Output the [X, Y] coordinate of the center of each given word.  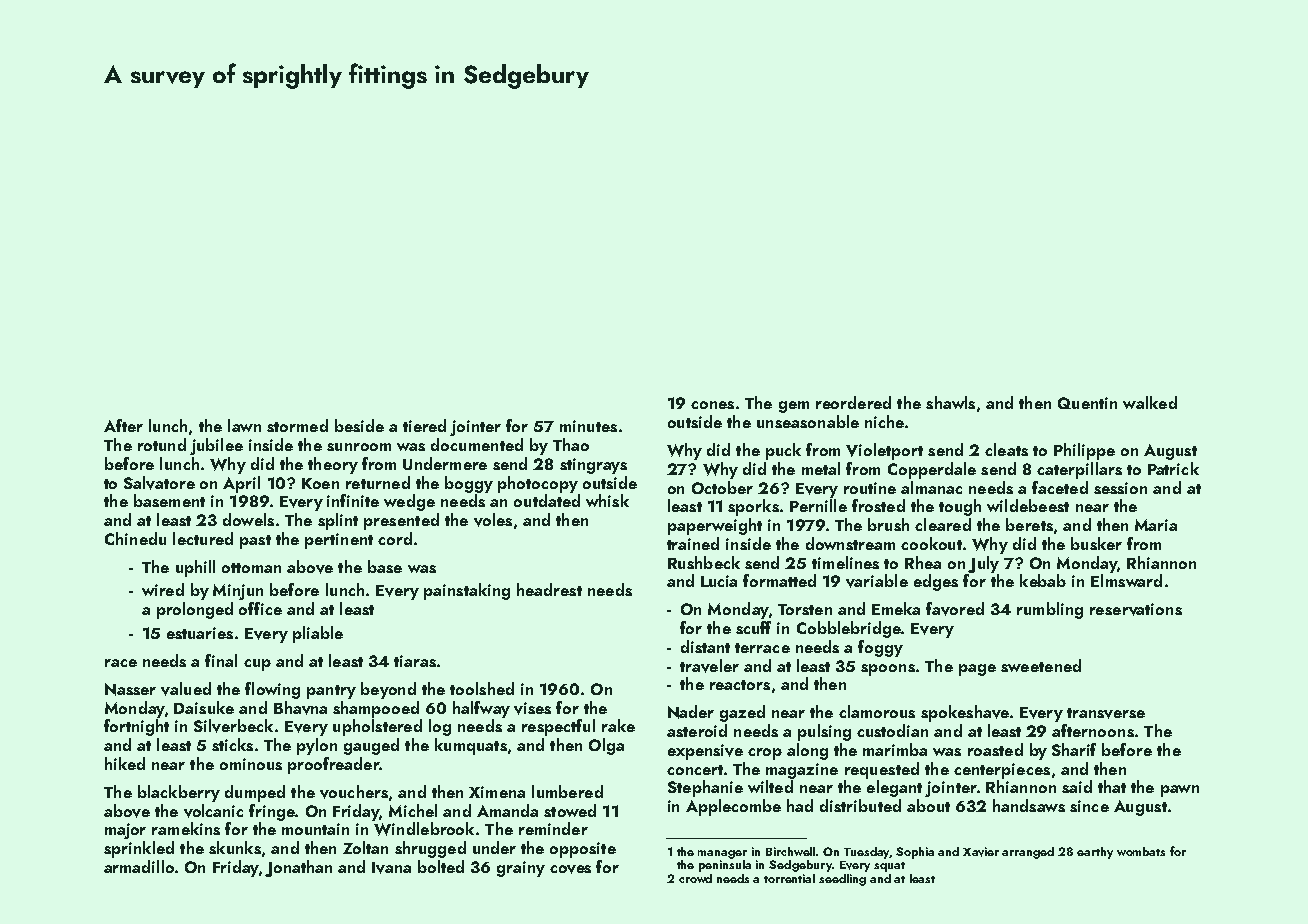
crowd [695, 878]
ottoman [251, 568]
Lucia [719, 581]
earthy [1095, 853]
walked [1150, 402]
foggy [880, 648]
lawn [244, 425]
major [125, 831]
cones [712, 405]
